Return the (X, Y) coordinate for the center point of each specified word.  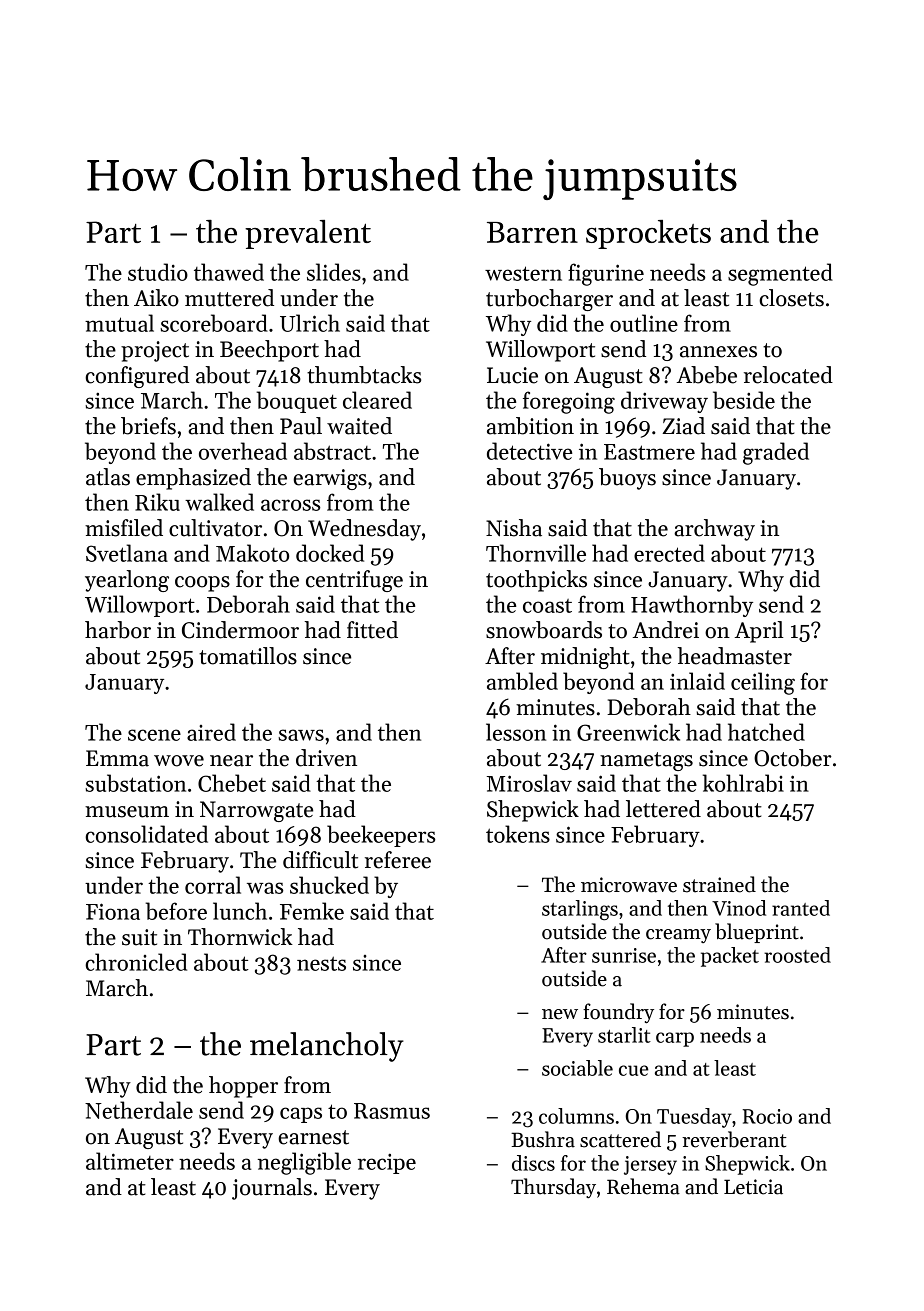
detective (529, 451)
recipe (387, 1164)
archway (714, 530)
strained (719, 884)
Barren (532, 232)
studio (158, 272)
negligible (304, 1163)
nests (321, 963)
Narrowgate (256, 811)
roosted (797, 955)
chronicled (136, 962)
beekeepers (381, 836)
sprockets (648, 234)
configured (137, 377)
